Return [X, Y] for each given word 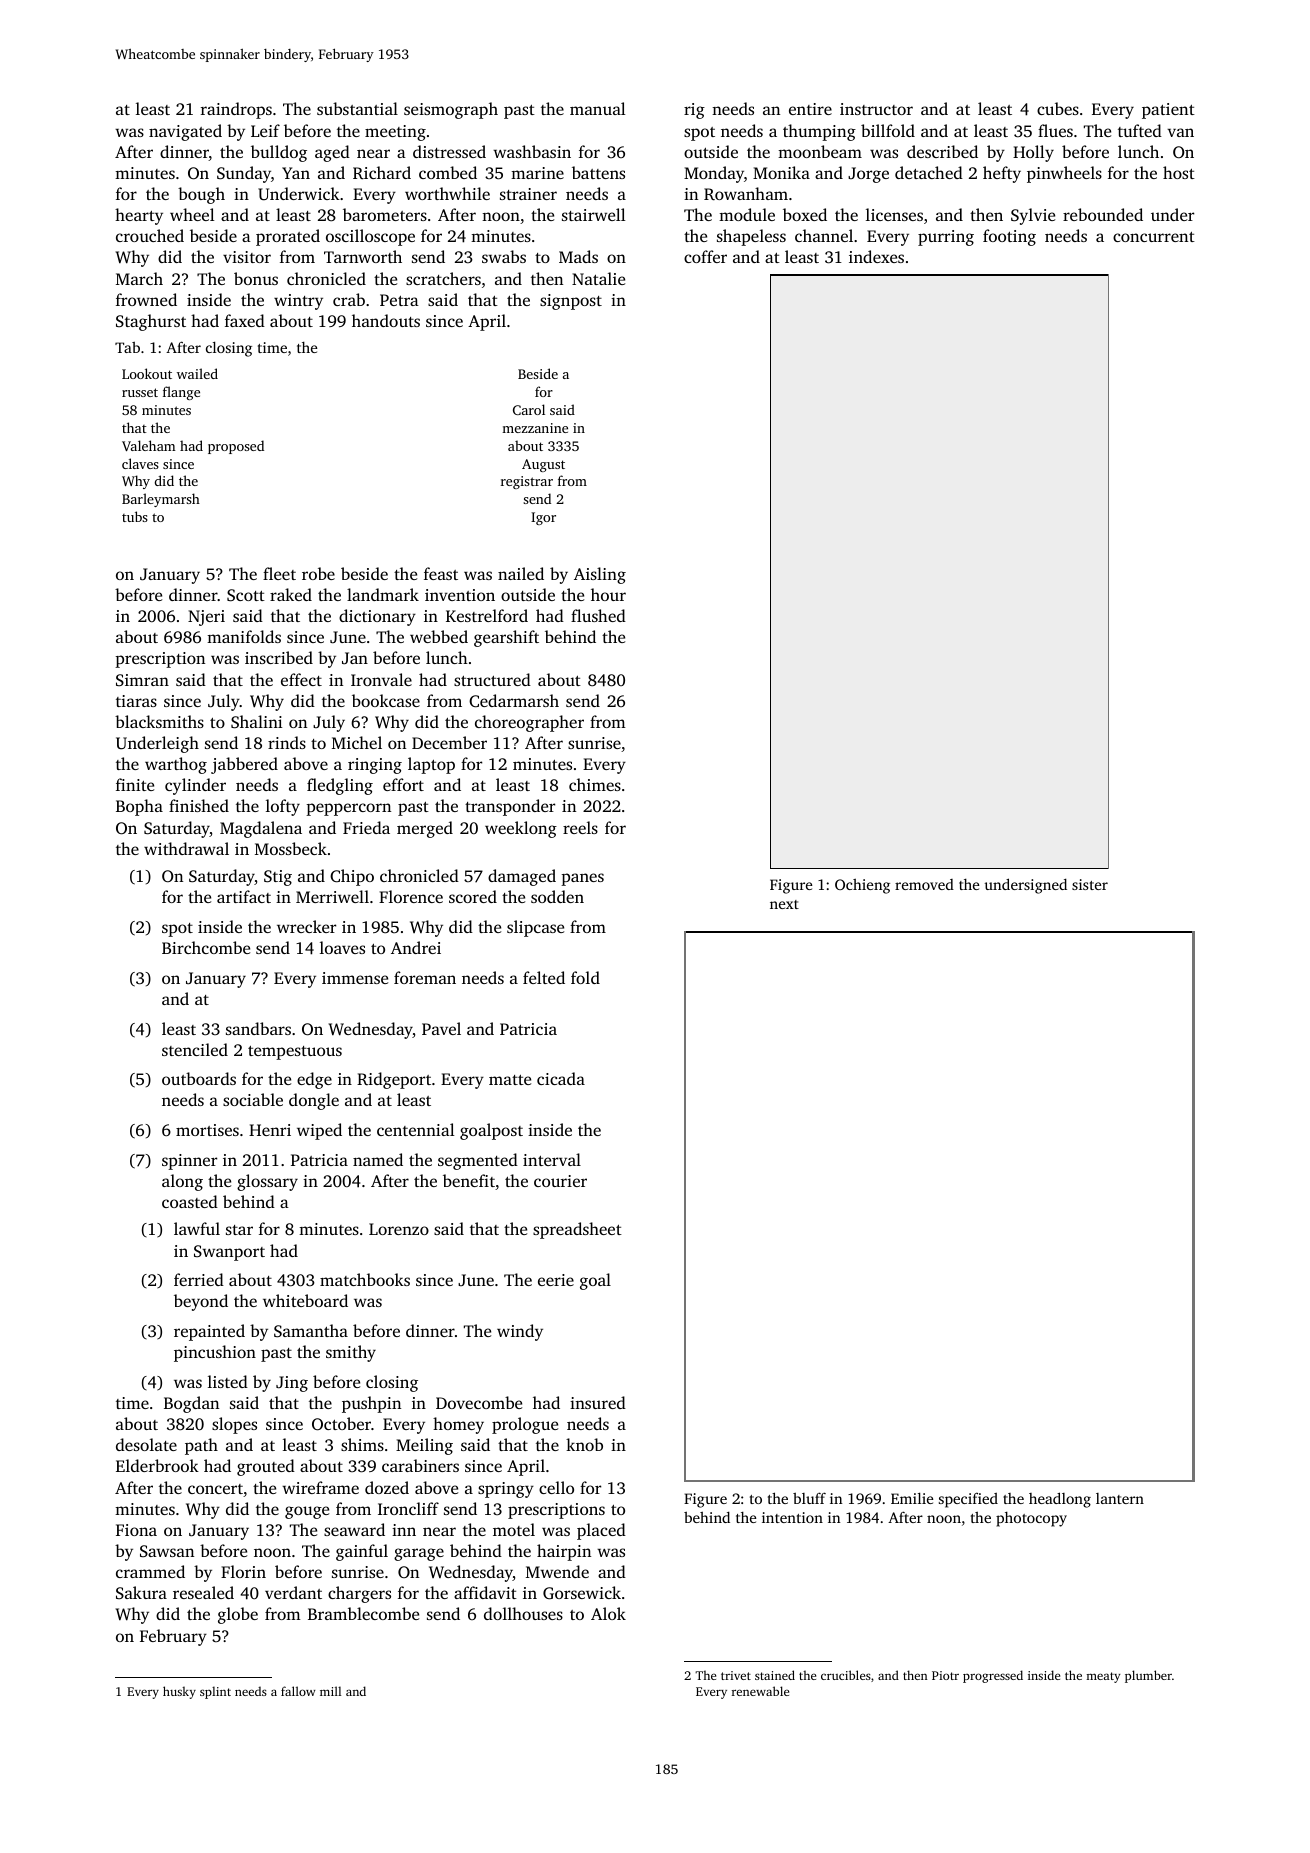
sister [1090, 884]
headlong [1060, 1500]
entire [810, 109]
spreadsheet [577, 1230]
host [1179, 172]
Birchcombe [206, 947]
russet [140, 392]
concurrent [1154, 237]
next [784, 904]
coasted [190, 1201]
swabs [504, 256]
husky [179, 1692]
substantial [357, 108]
